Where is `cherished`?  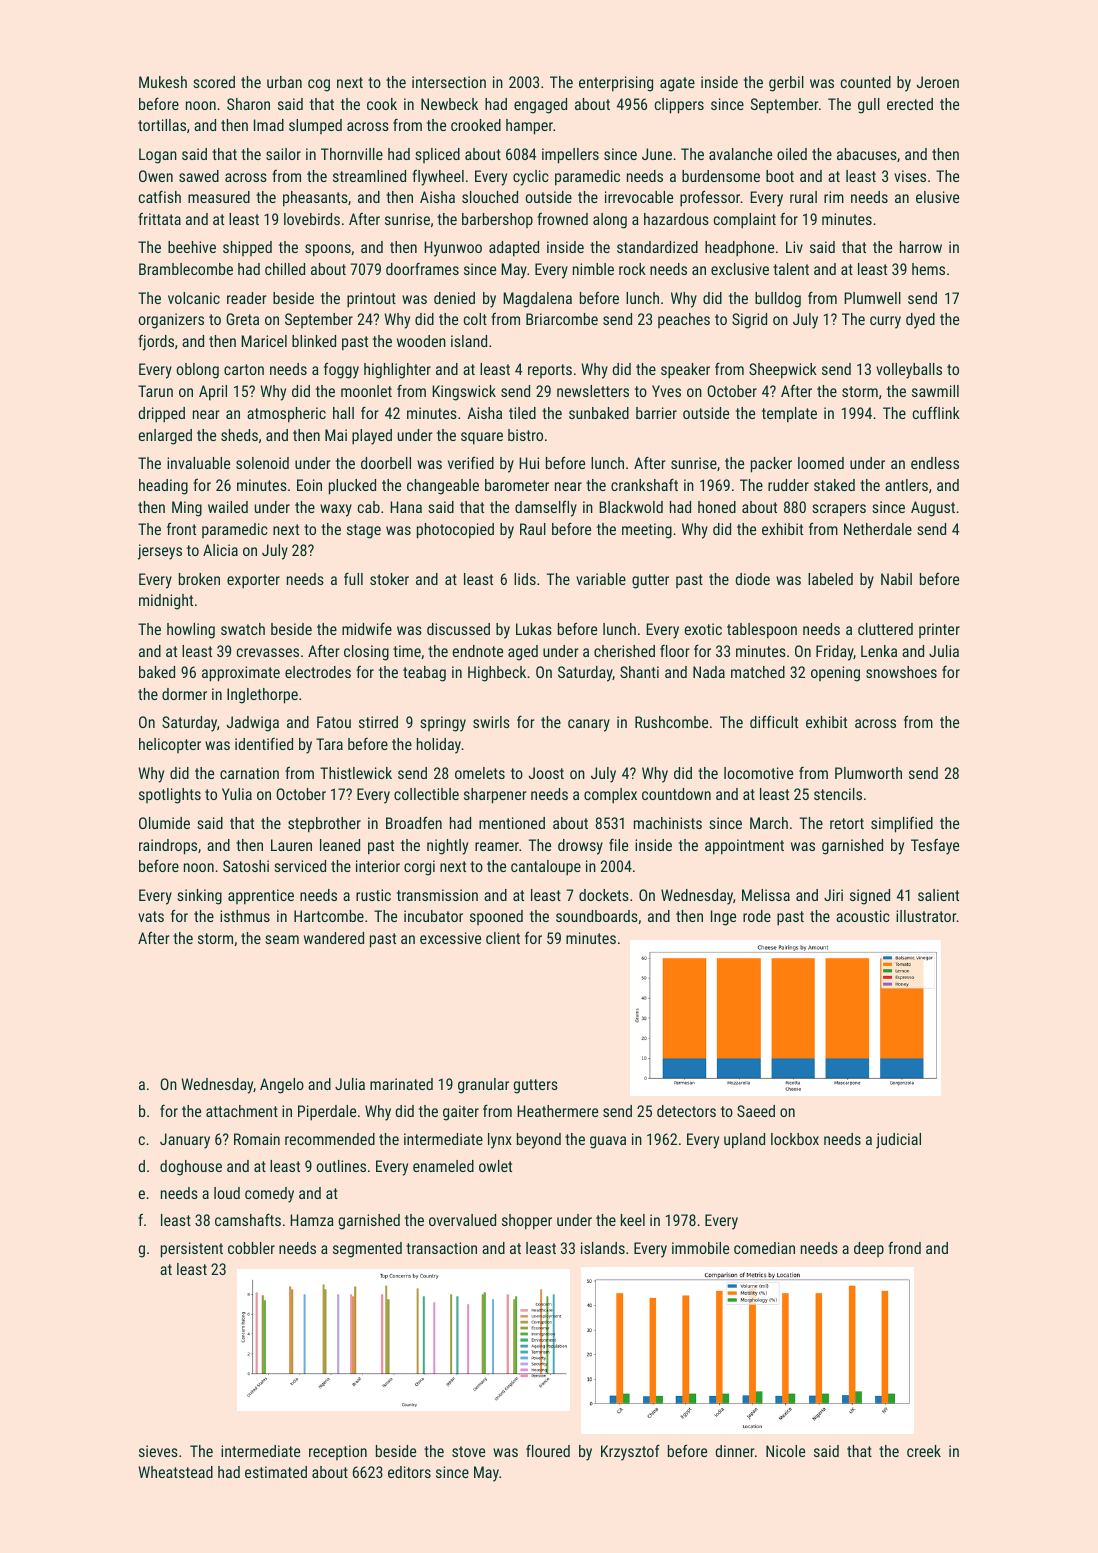 cherished is located at coordinates (624, 651).
